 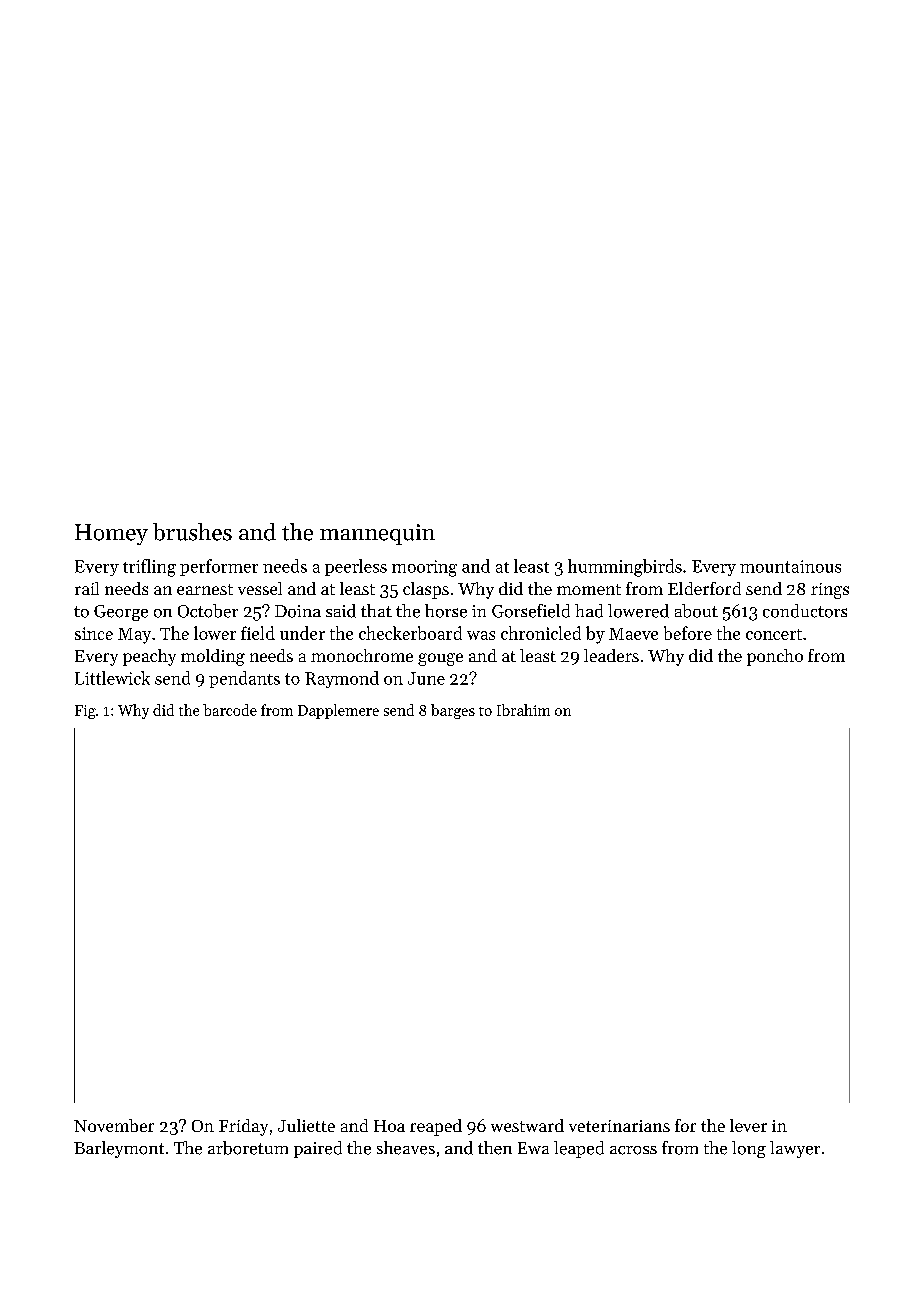 What do you see at coordinates (243, 1127) in the image?
I see `Friday` at bounding box center [243, 1127].
